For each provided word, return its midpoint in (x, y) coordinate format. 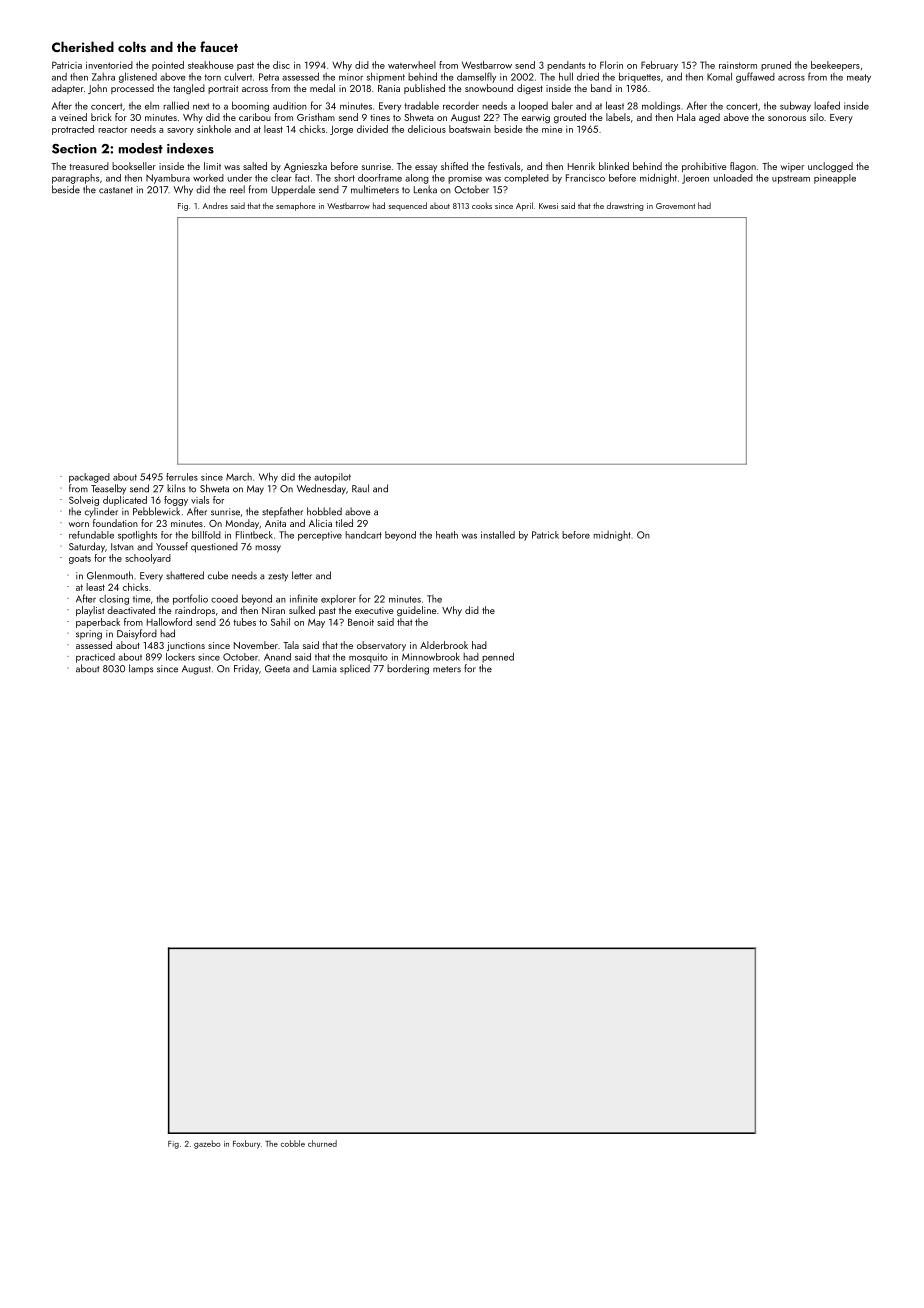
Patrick (545, 535)
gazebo (207, 1144)
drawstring (625, 206)
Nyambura (168, 179)
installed (498, 535)
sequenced (408, 206)
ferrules (182, 477)
